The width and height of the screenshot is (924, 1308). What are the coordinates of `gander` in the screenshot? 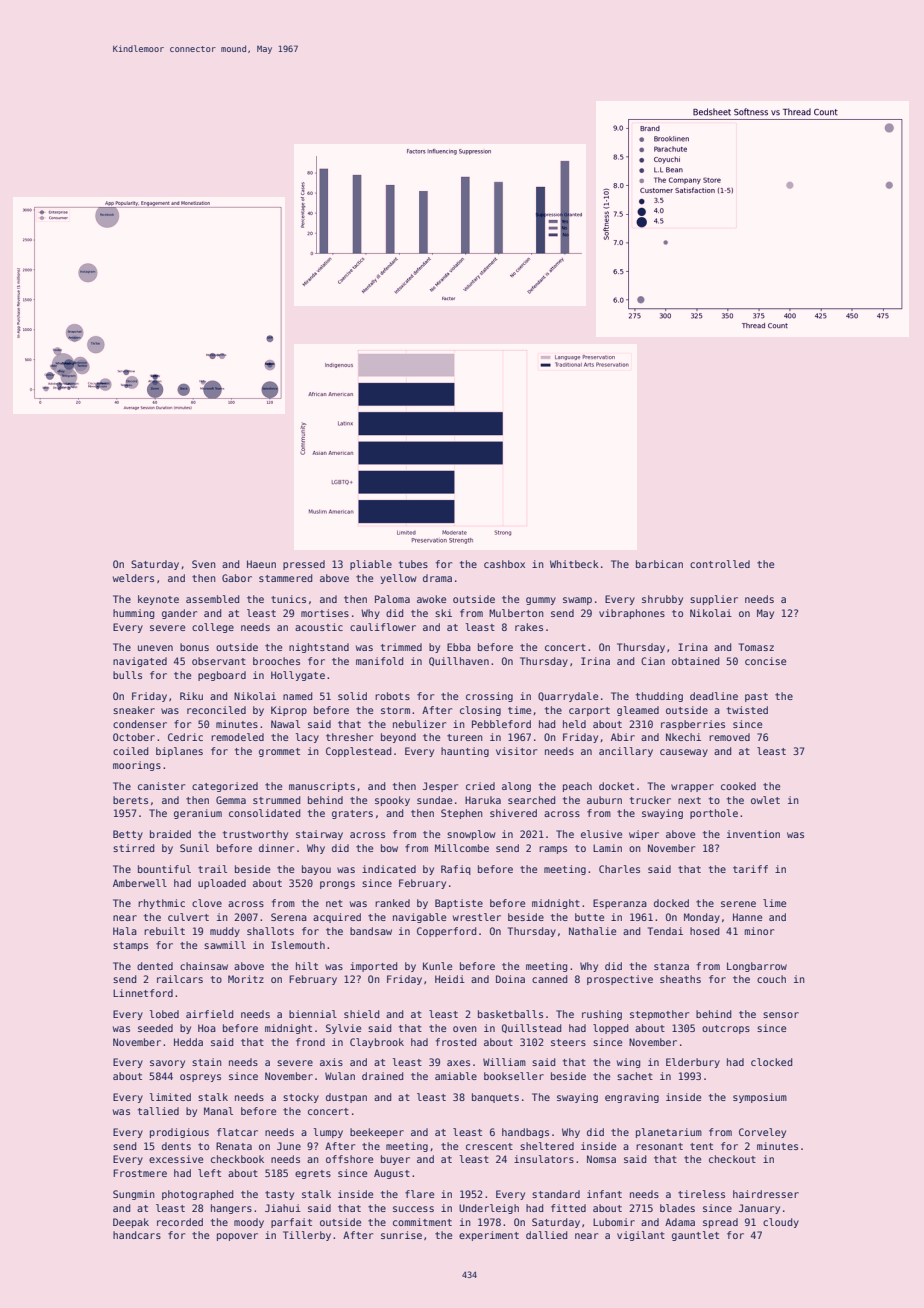 It's located at (179, 614).
